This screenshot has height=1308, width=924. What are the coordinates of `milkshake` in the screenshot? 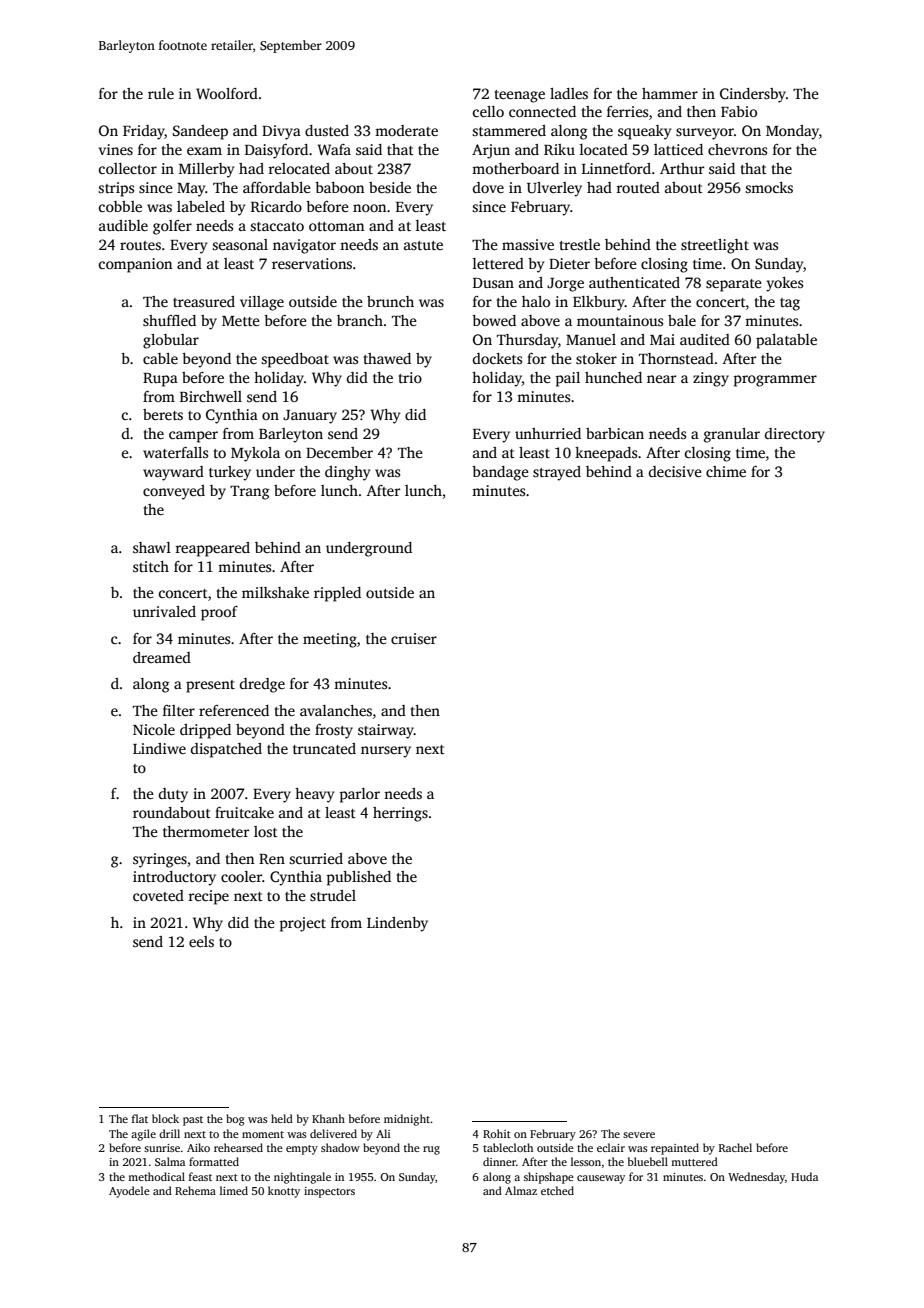 It's located at (275, 592).
